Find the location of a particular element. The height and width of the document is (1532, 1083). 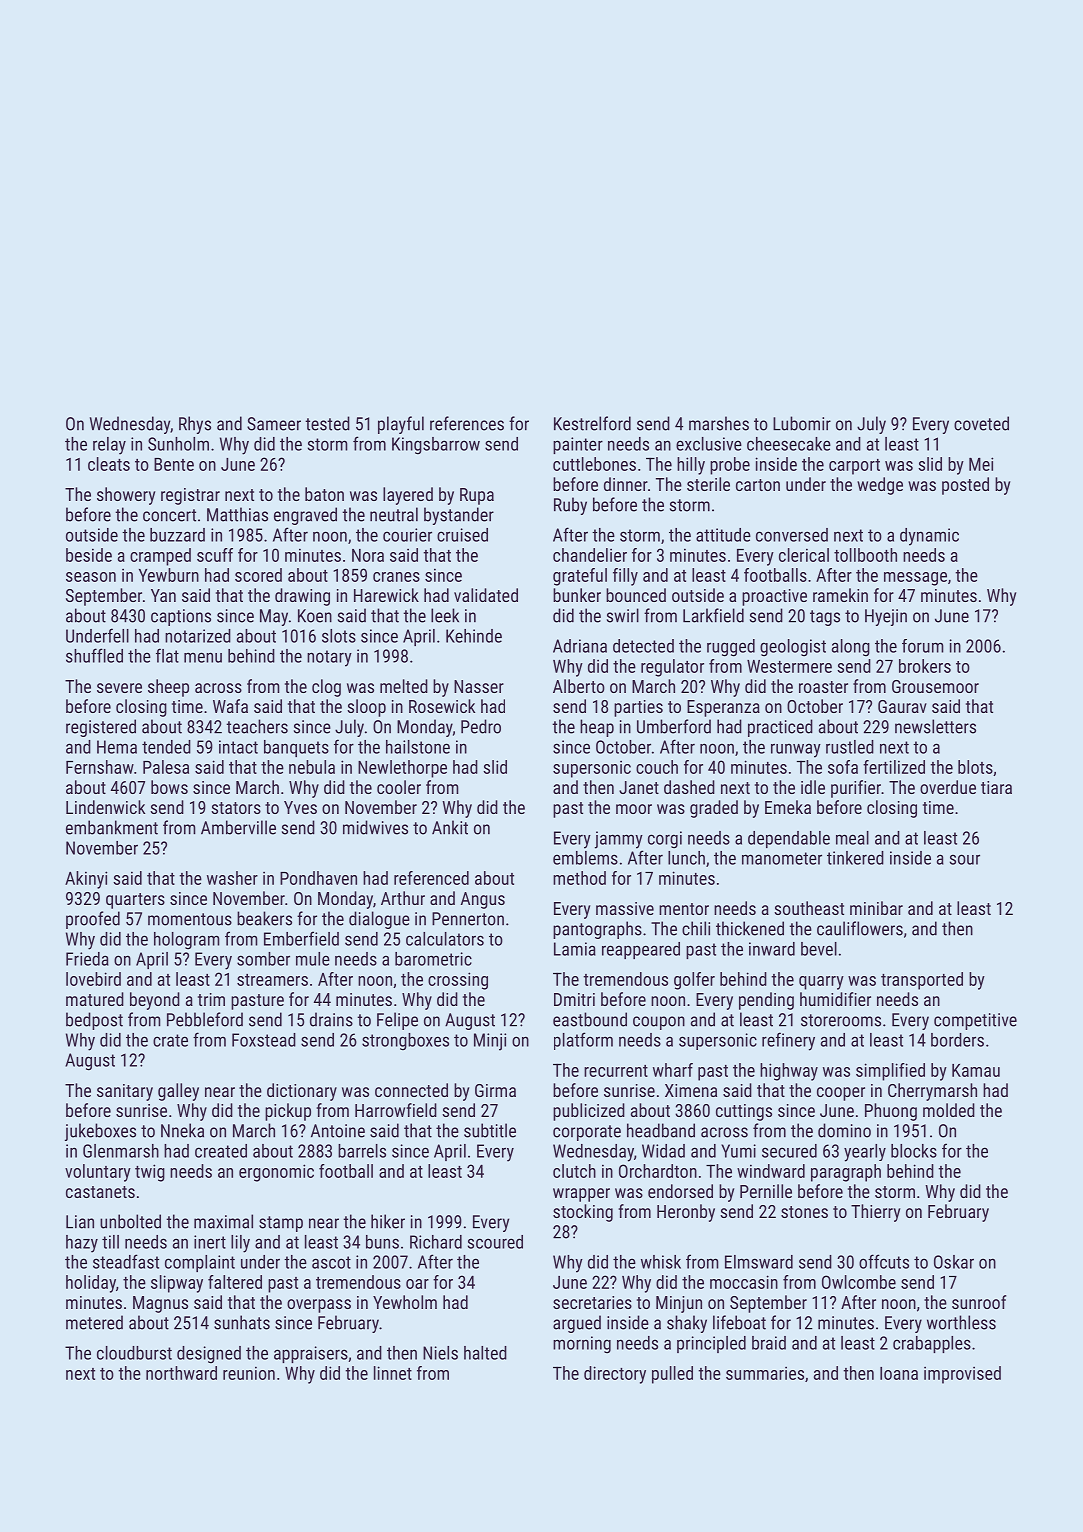

stones is located at coordinates (804, 1212).
